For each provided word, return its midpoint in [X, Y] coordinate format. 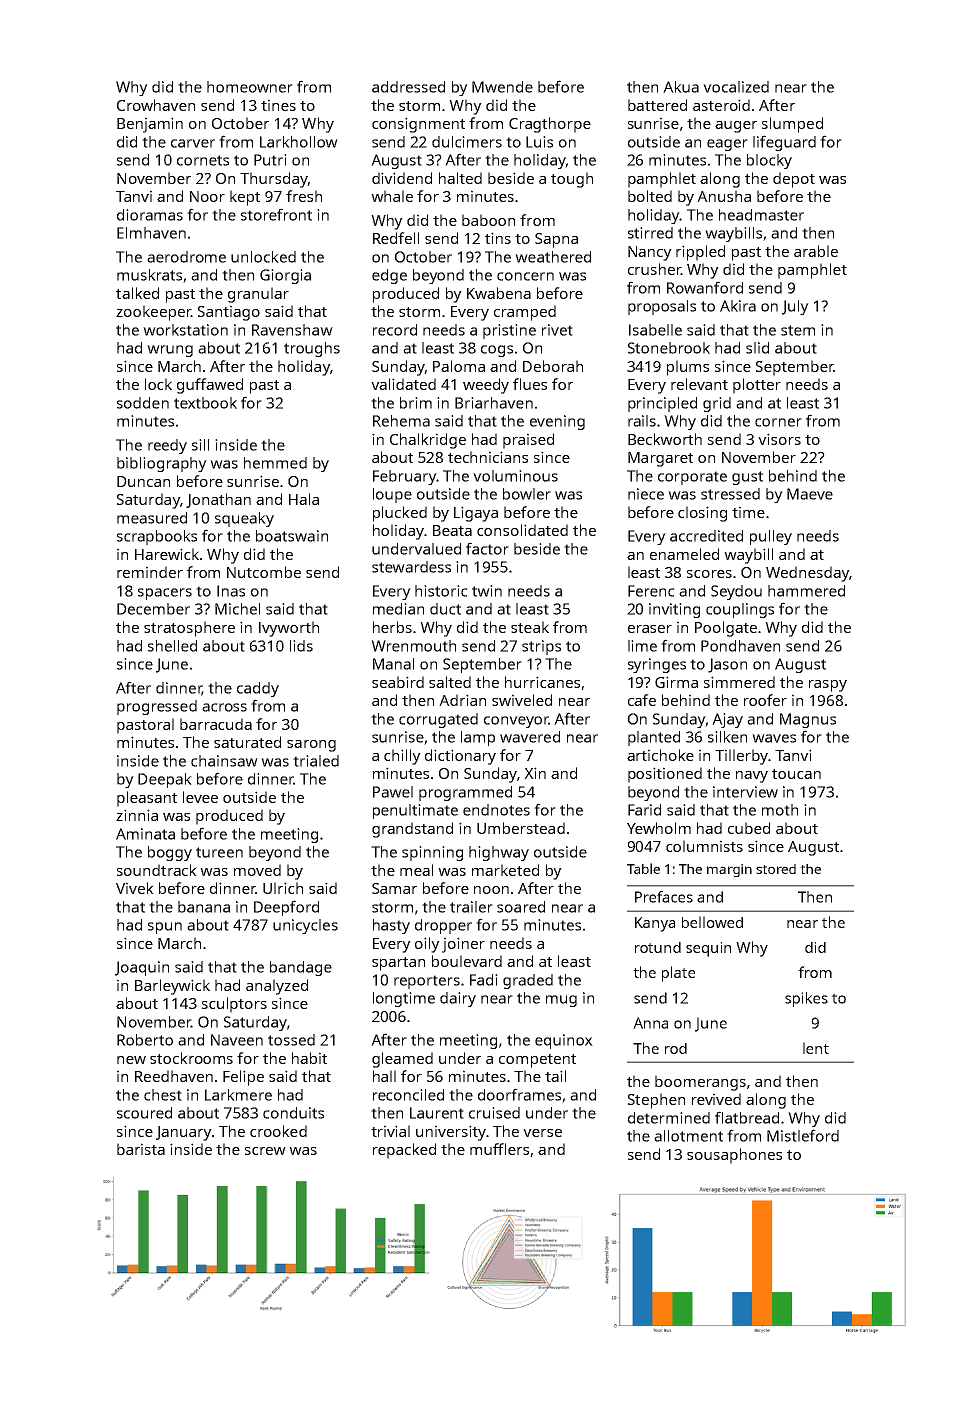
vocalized [736, 87]
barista [141, 1149]
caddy [258, 689]
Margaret [660, 459]
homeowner [250, 87]
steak [530, 627]
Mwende [502, 87]
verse [542, 1133]
